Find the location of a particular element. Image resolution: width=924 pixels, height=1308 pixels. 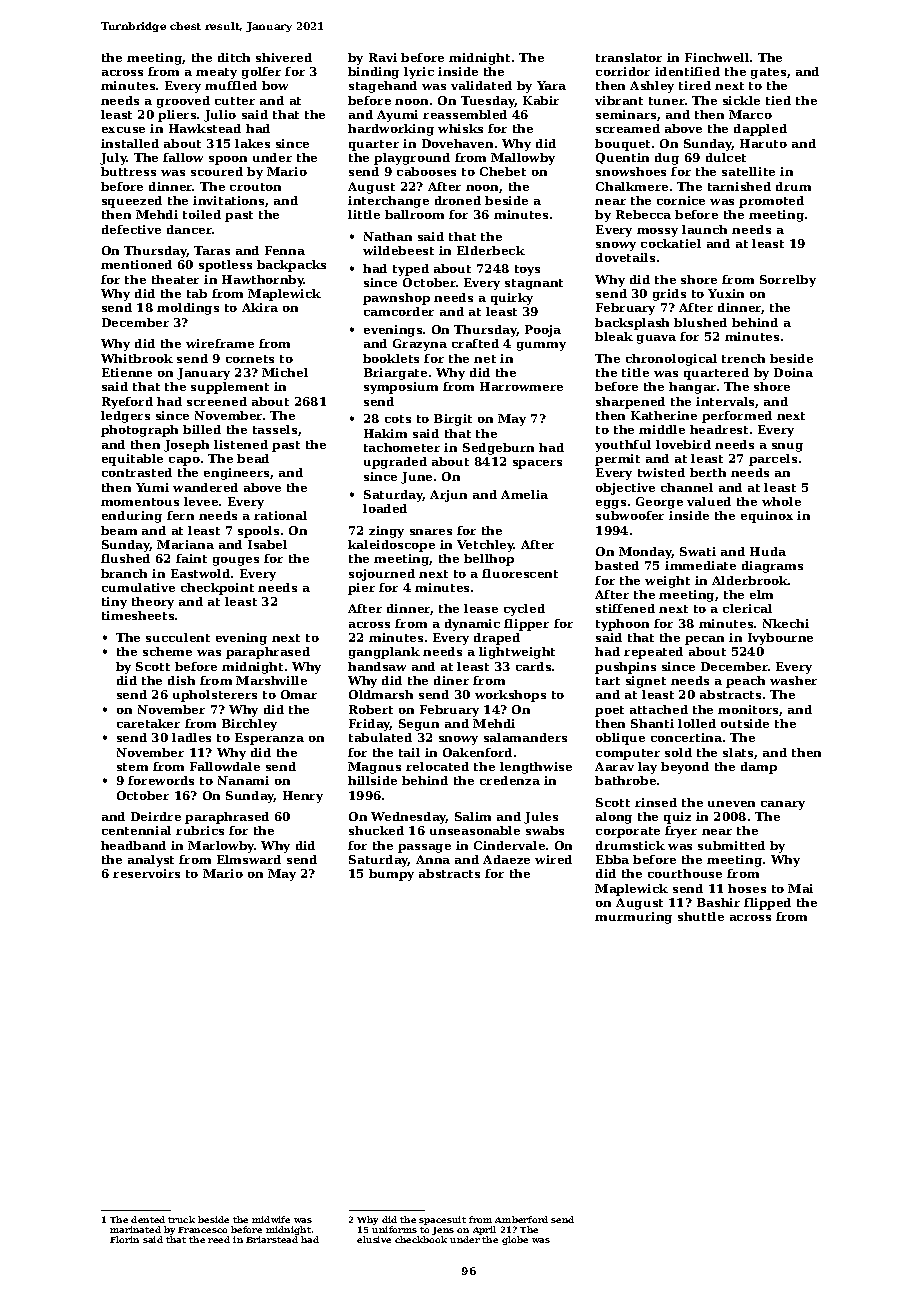

launch is located at coordinates (704, 229).
